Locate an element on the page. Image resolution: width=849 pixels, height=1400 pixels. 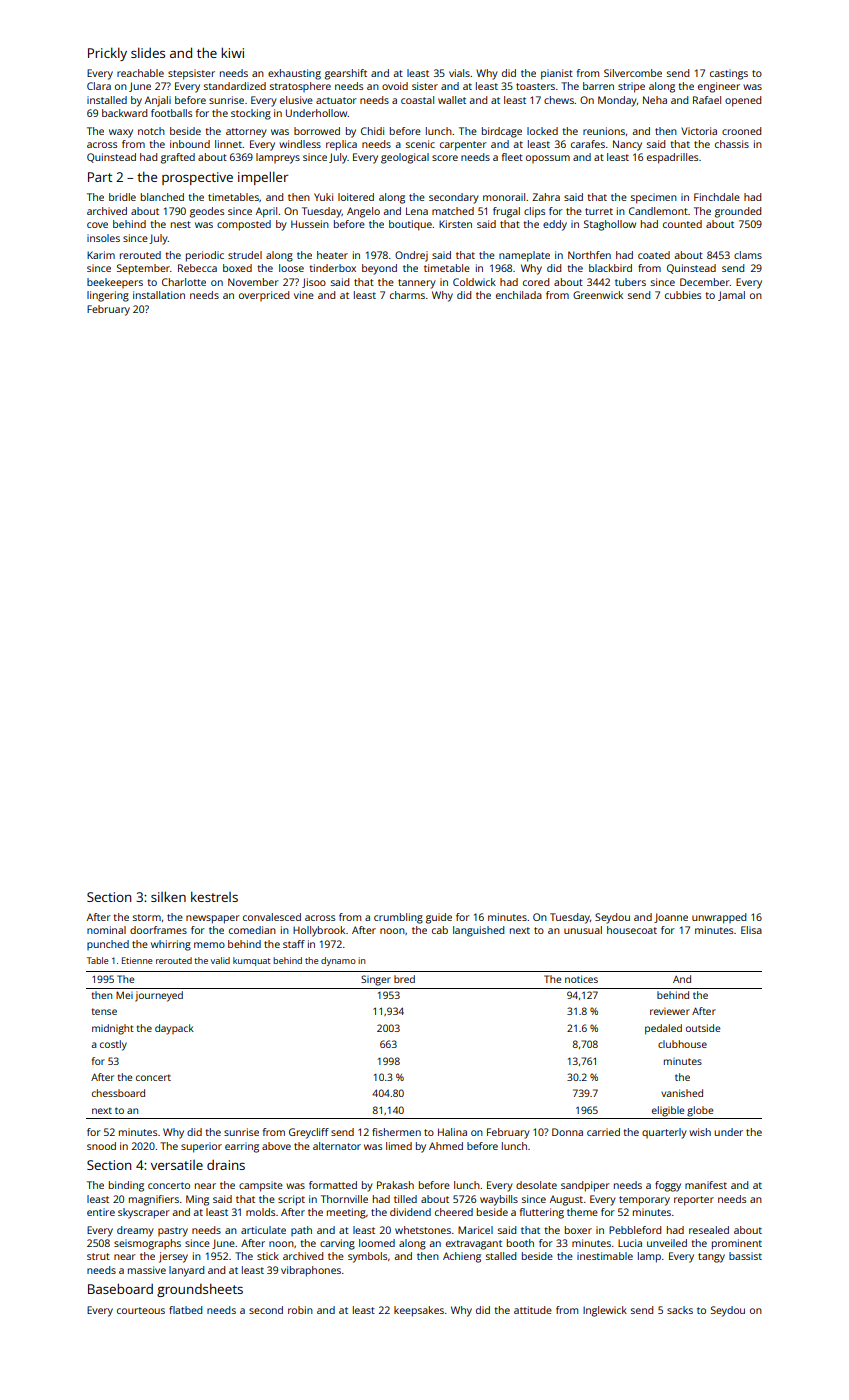
geological is located at coordinates (405, 158).
